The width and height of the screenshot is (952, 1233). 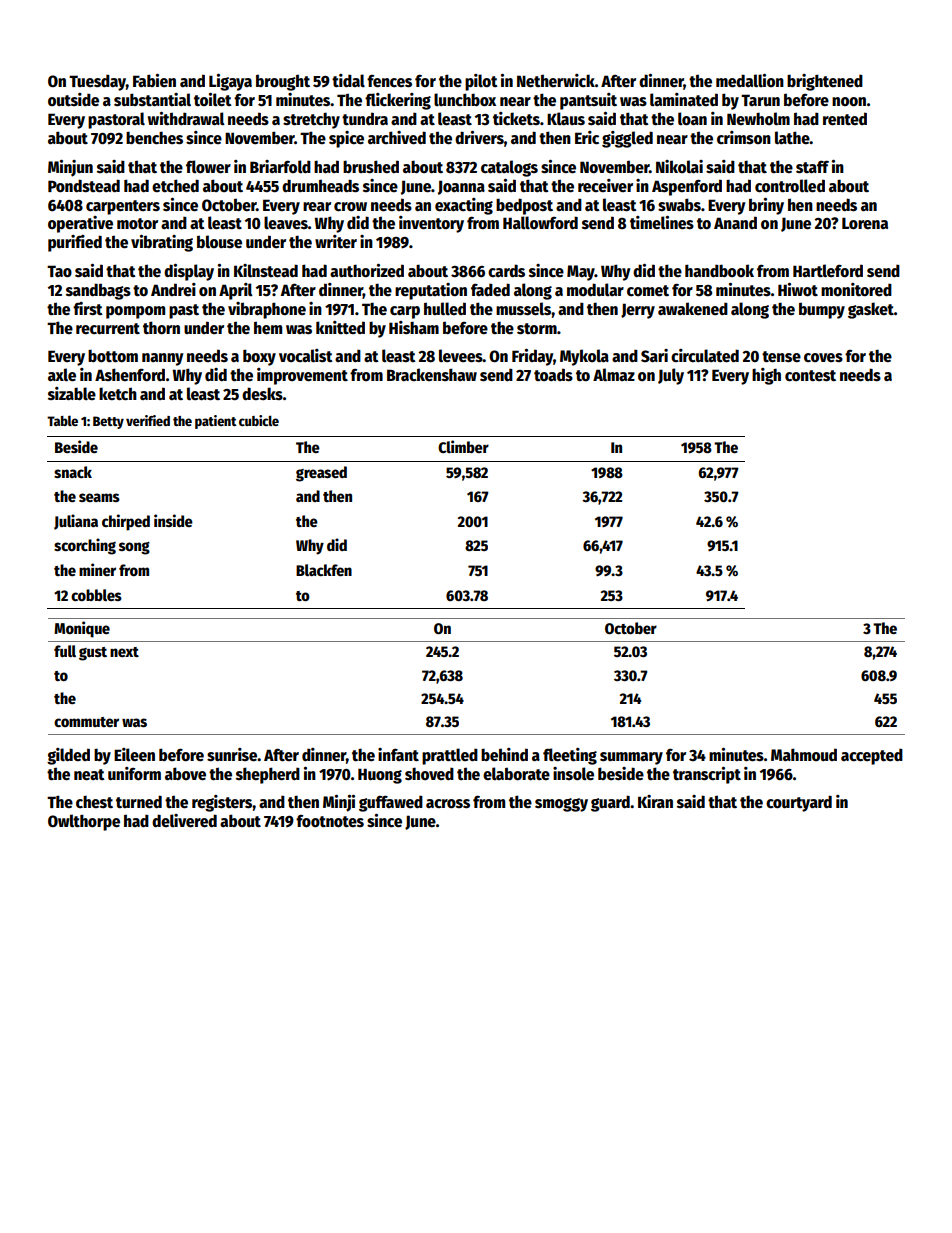 What do you see at coordinates (99, 497) in the screenshot?
I see `seams` at bounding box center [99, 497].
